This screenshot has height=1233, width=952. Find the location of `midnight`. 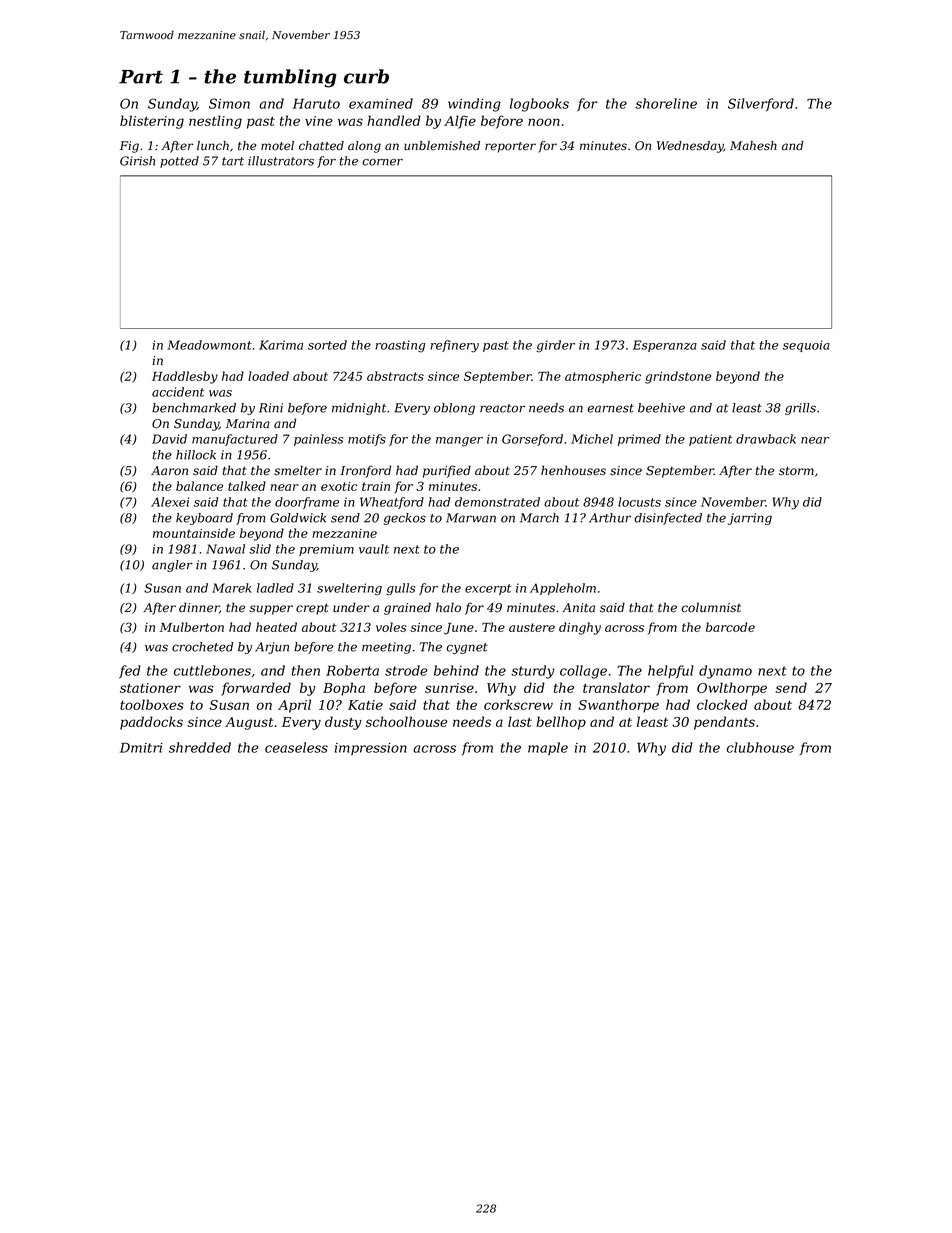

midnight is located at coordinates (359, 409).
